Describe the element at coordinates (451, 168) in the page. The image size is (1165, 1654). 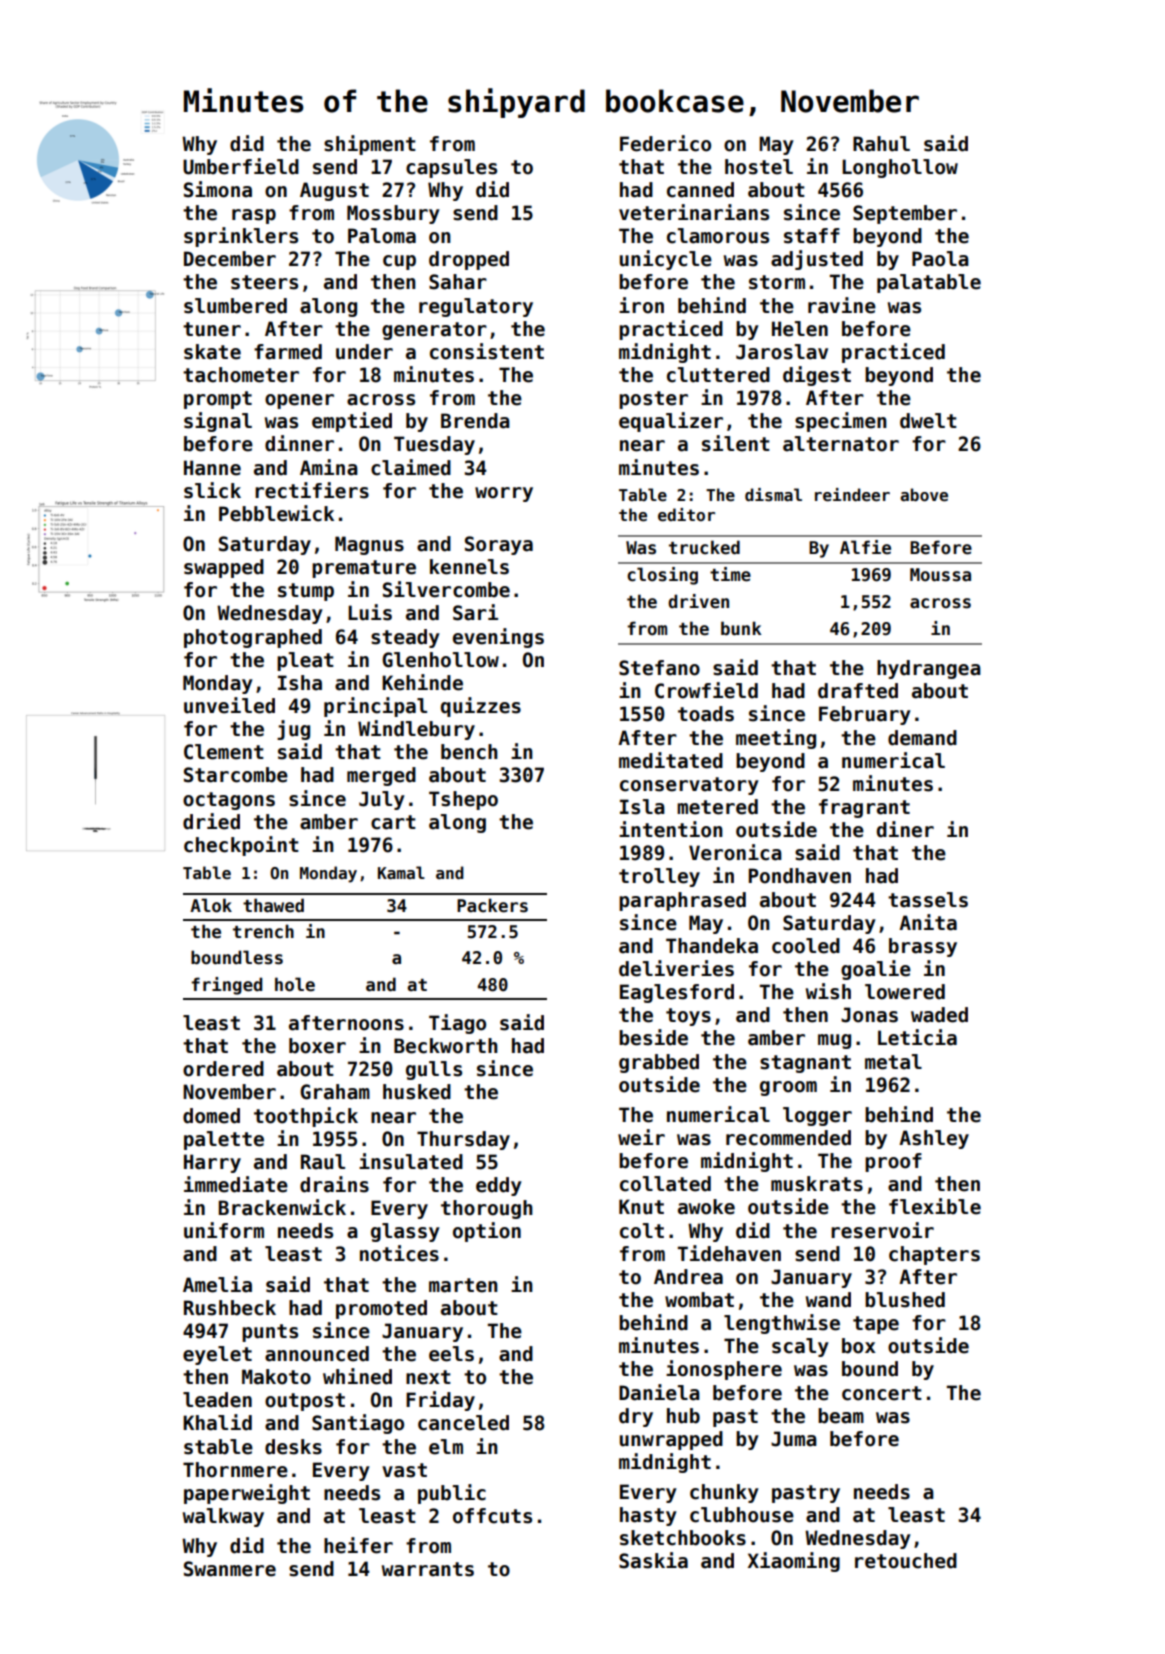
I see `capsules` at that location.
